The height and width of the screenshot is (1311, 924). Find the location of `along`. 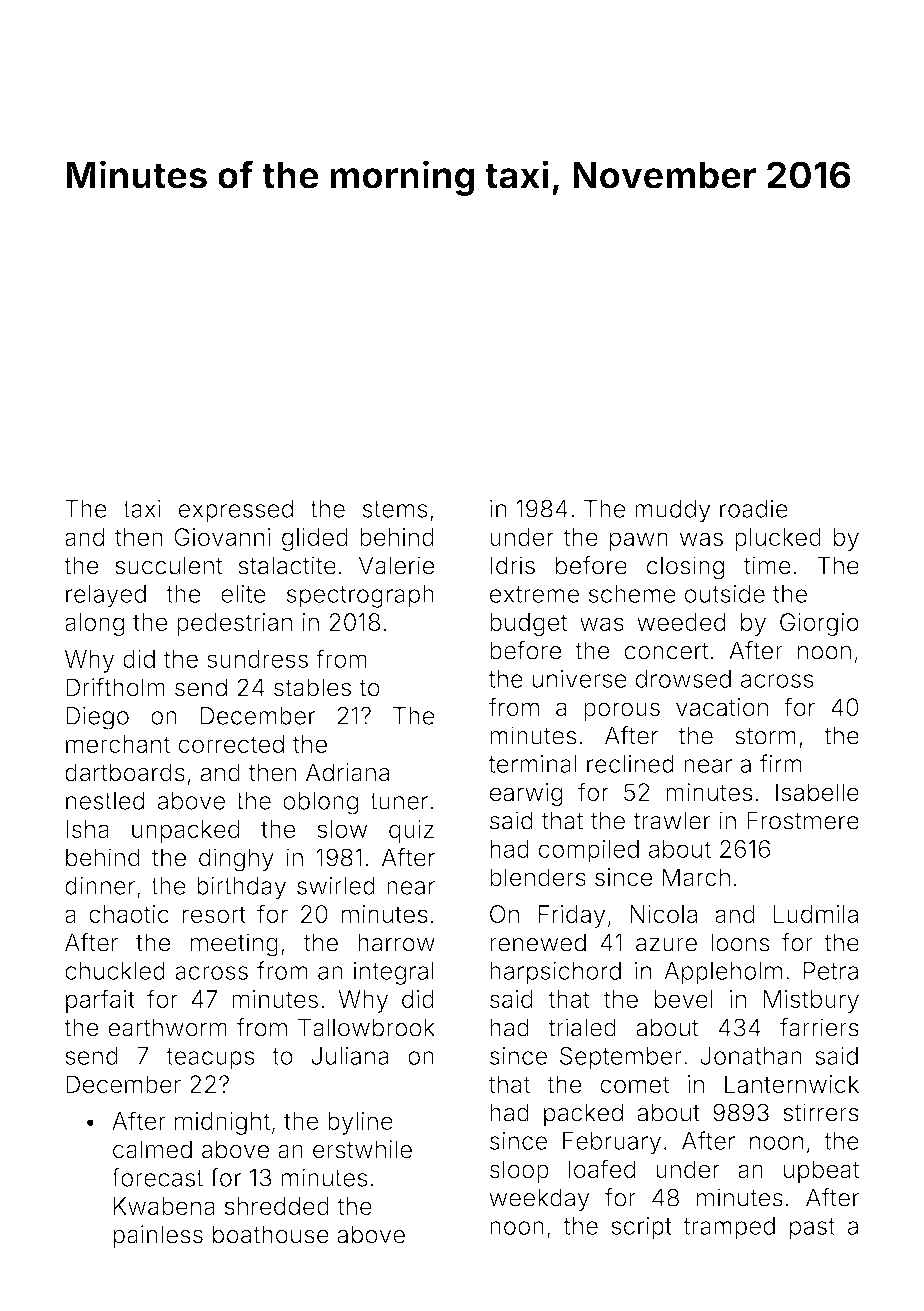

along is located at coordinates (94, 624).
